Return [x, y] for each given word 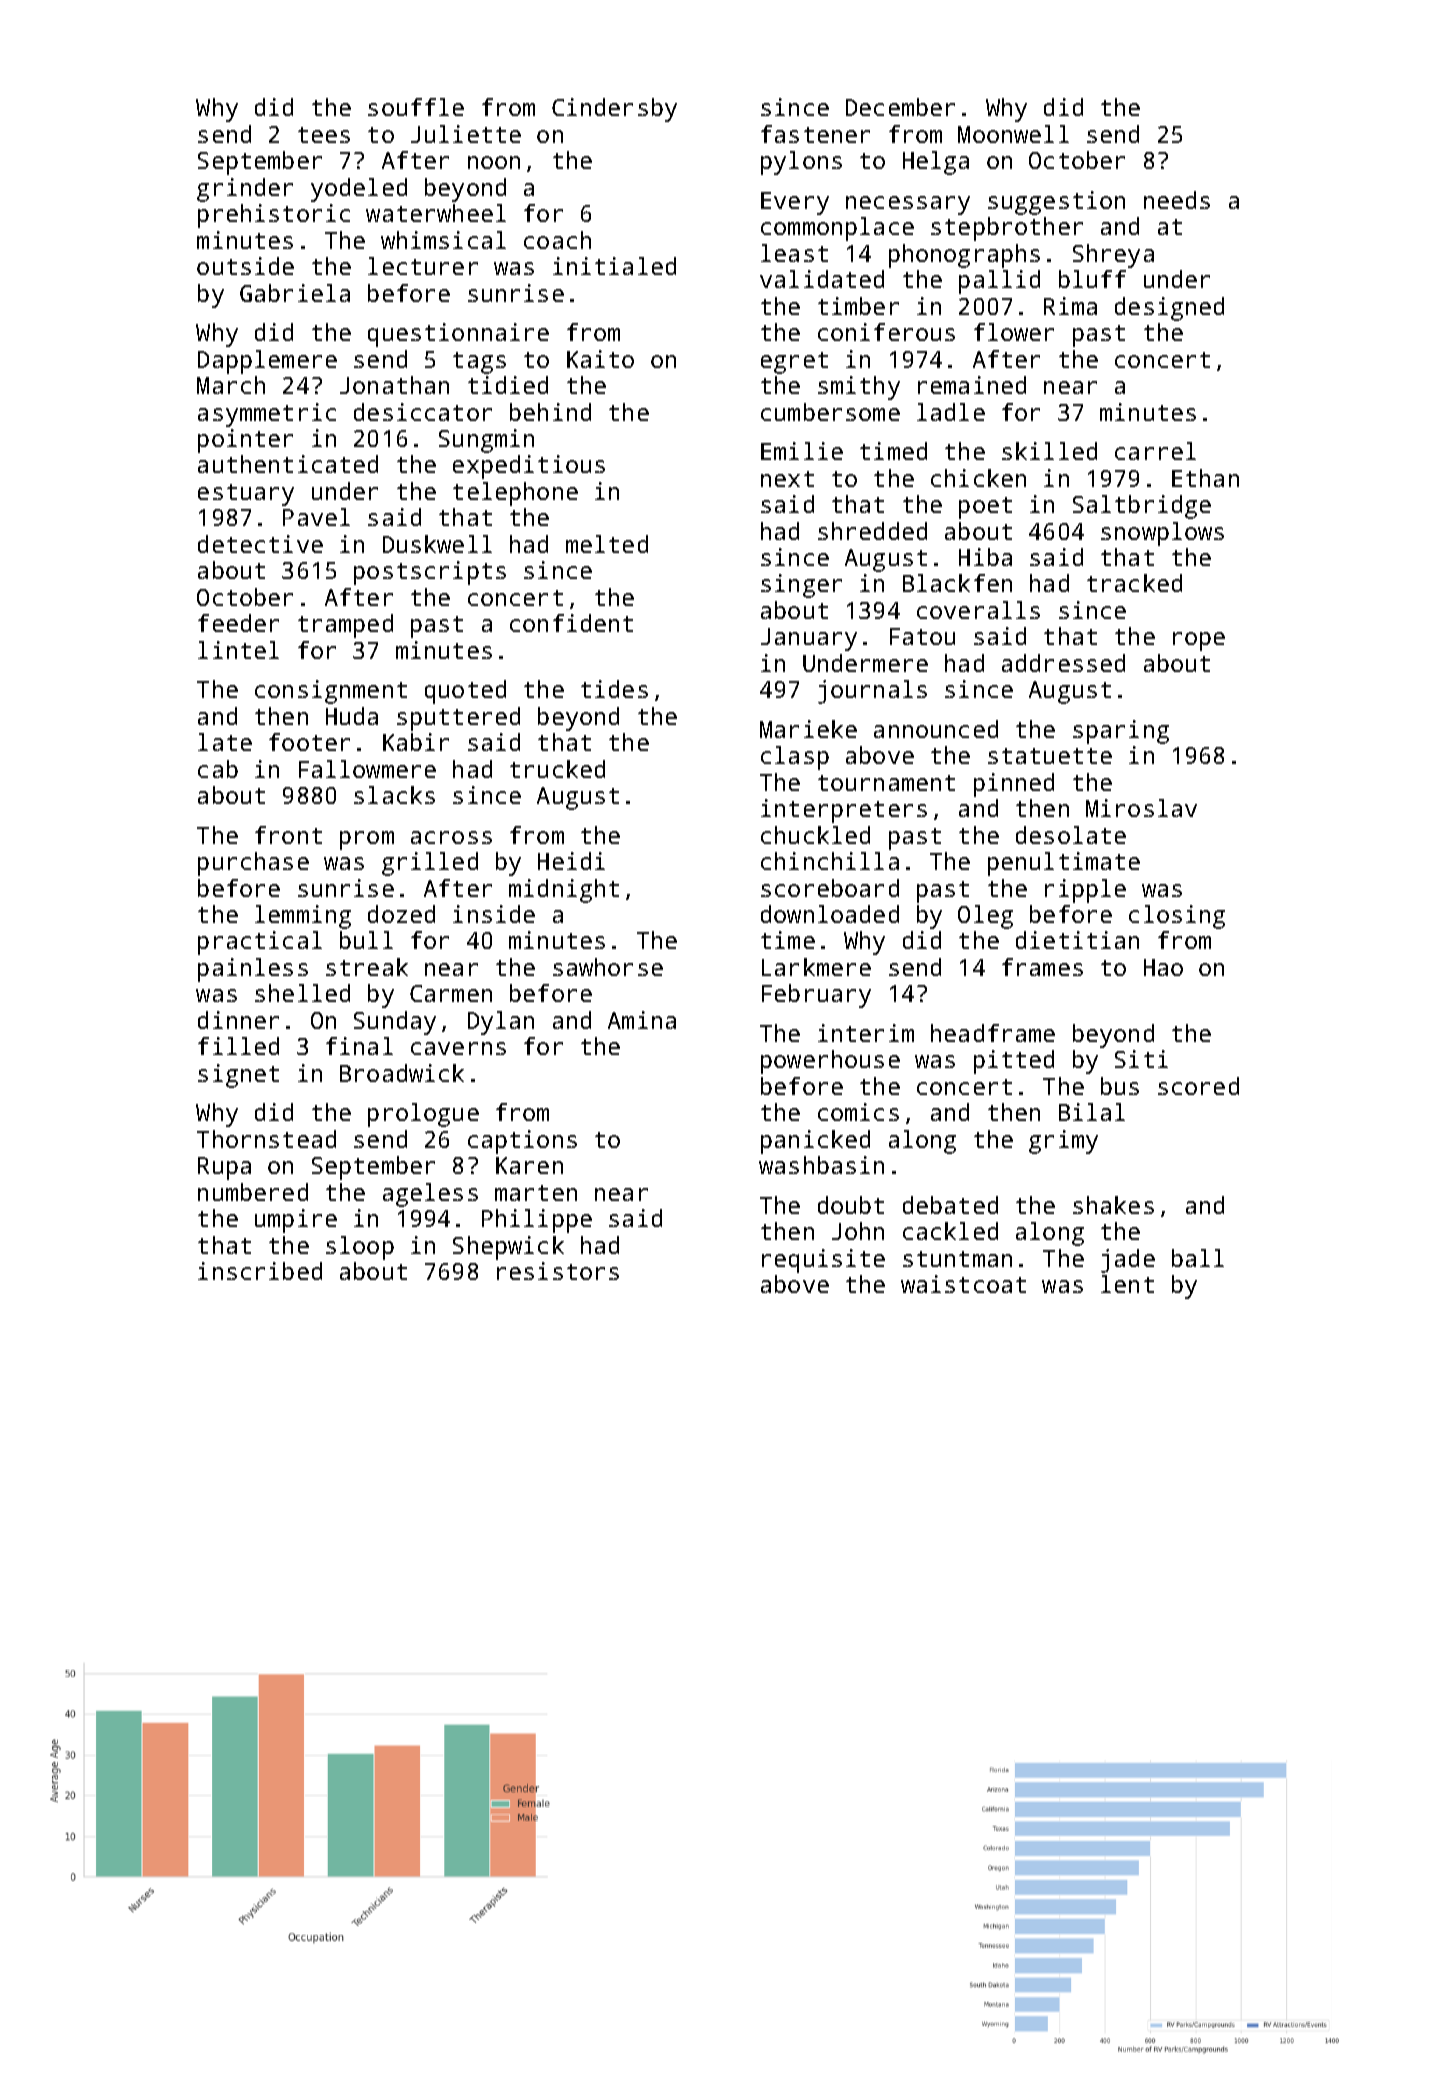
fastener [815, 134]
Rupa [224, 1168]
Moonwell [1013, 134]
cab [218, 769]
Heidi [571, 861]
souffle [416, 107]
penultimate [1064, 864]
